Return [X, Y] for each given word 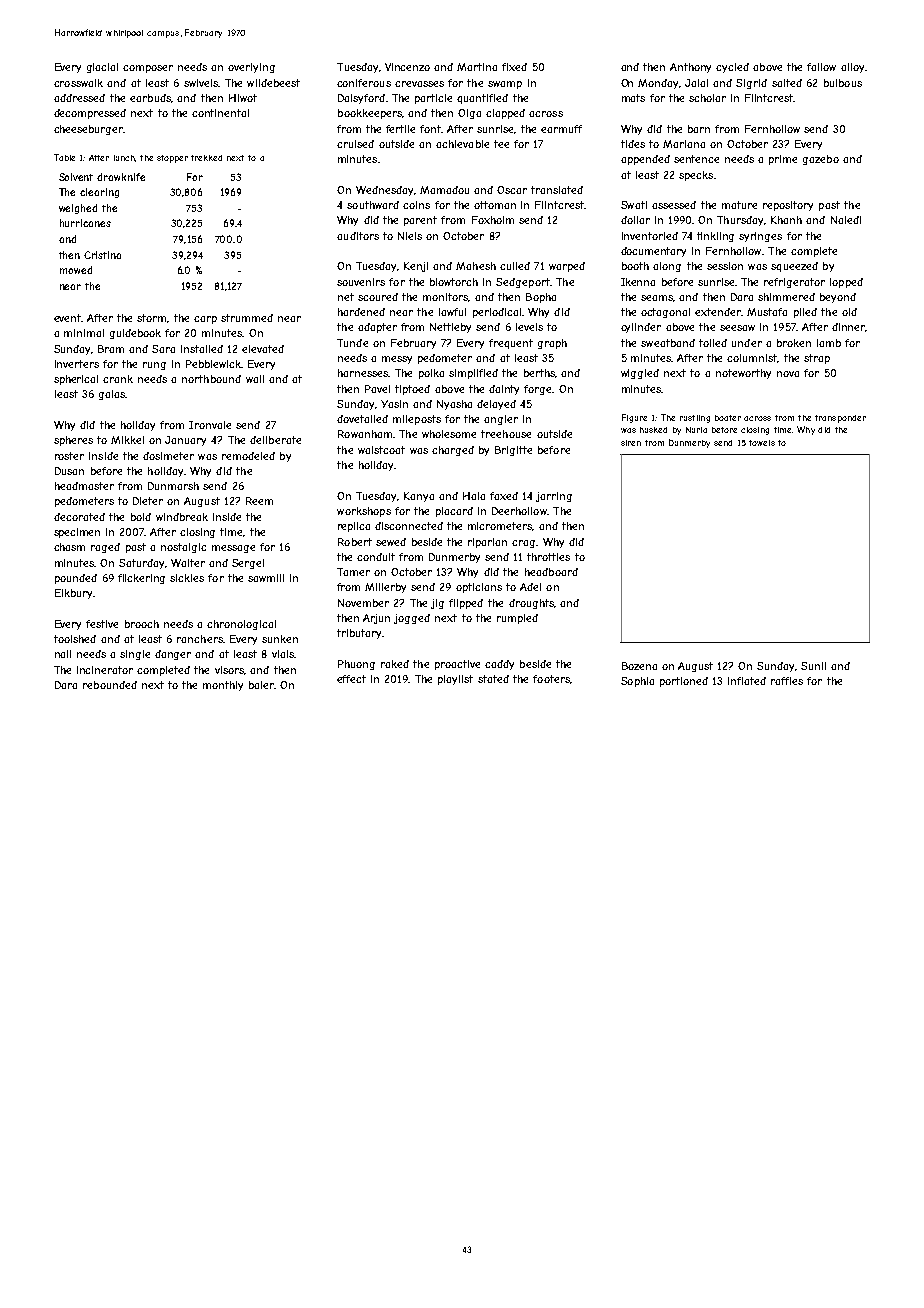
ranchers [200, 639]
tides [633, 144]
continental [220, 113]
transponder [840, 419]
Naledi [846, 220]
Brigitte [513, 451]
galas [112, 395]
